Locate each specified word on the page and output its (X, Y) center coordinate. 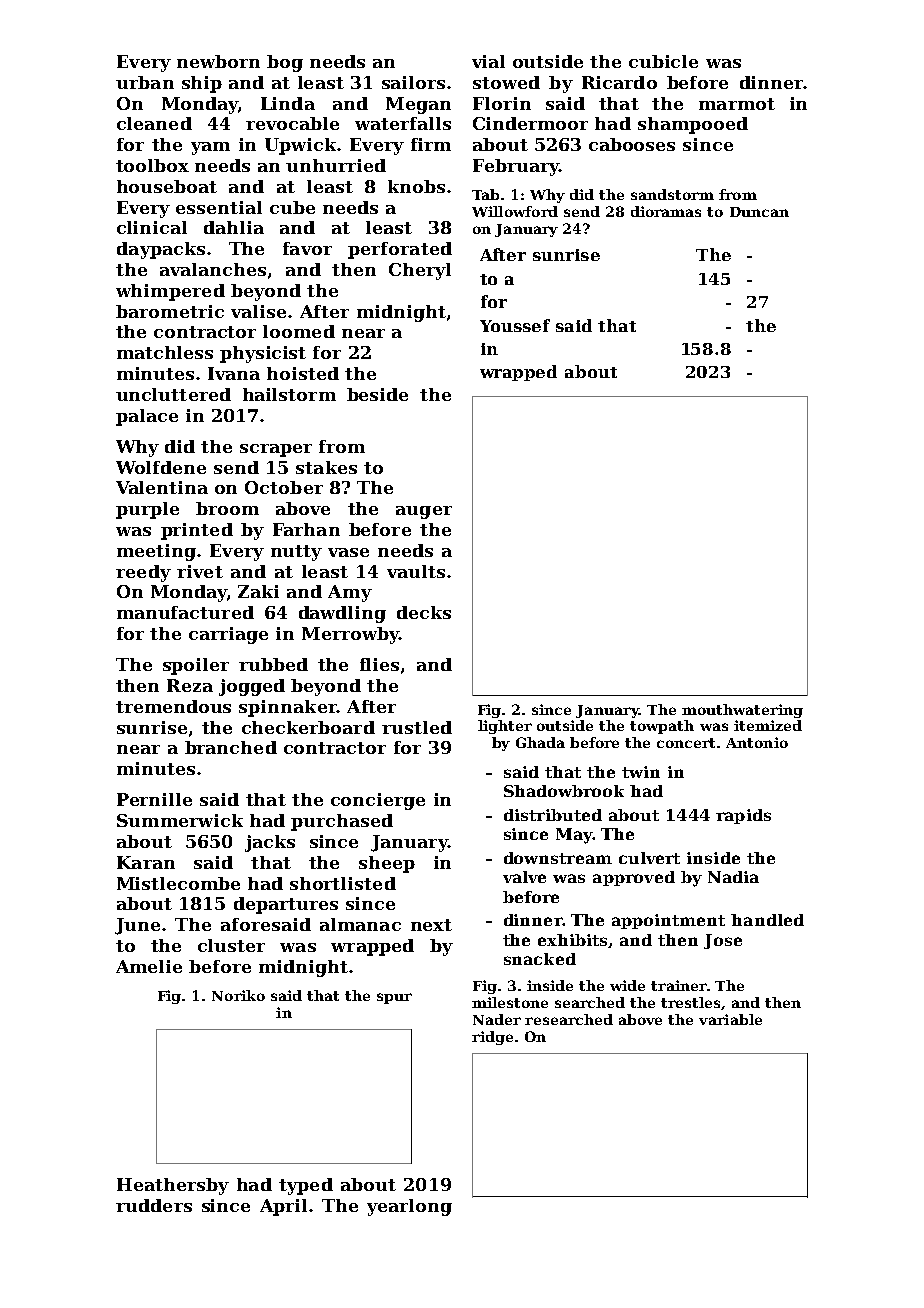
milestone (510, 1002)
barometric (170, 311)
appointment (668, 921)
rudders (154, 1205)
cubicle (663, 61)
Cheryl (420, 271)
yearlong (409, 1207)
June (137, 926)
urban (145, 82)
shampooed (693, 125)
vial (488, 61)
